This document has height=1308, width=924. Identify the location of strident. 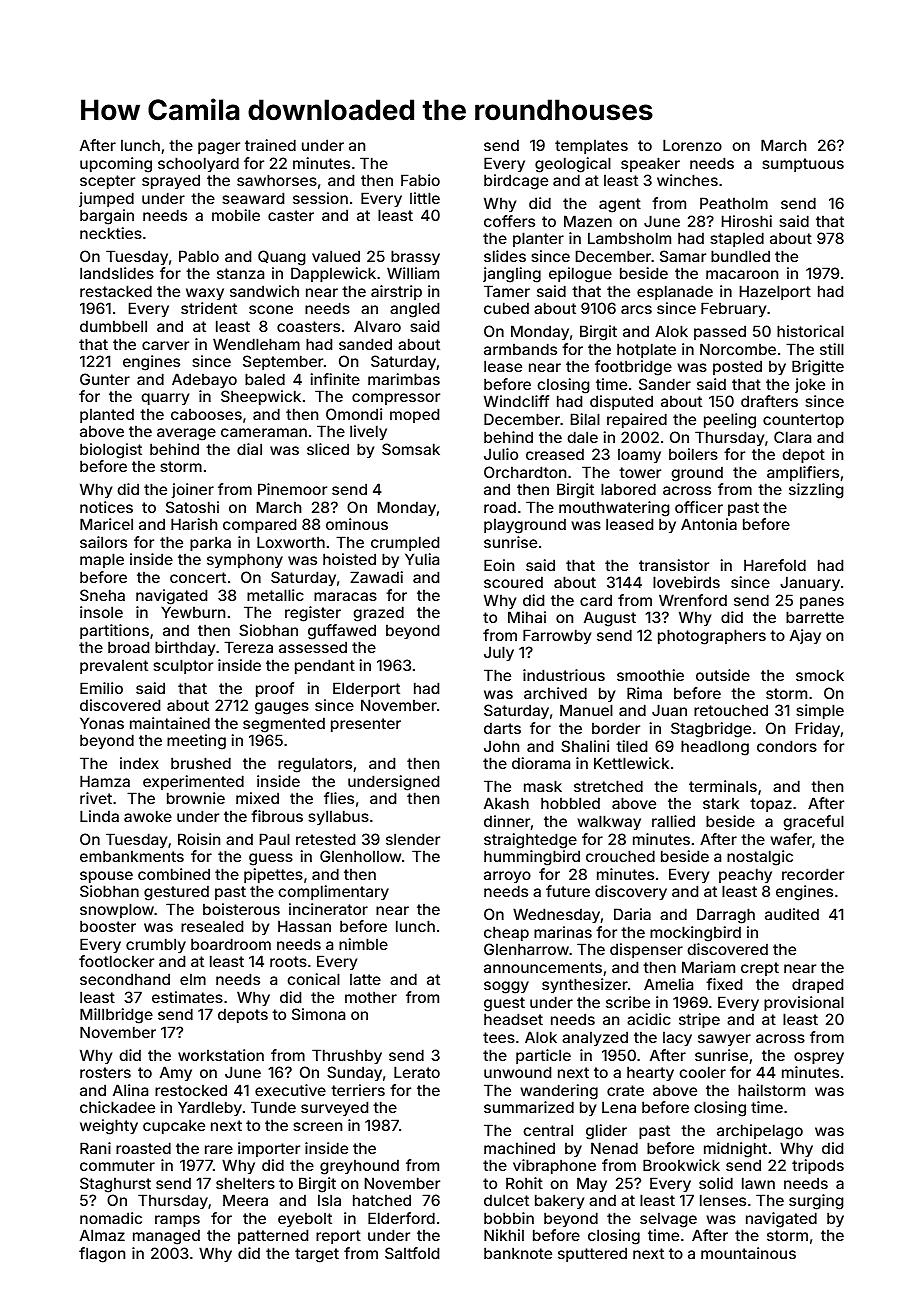
(209, 308).
